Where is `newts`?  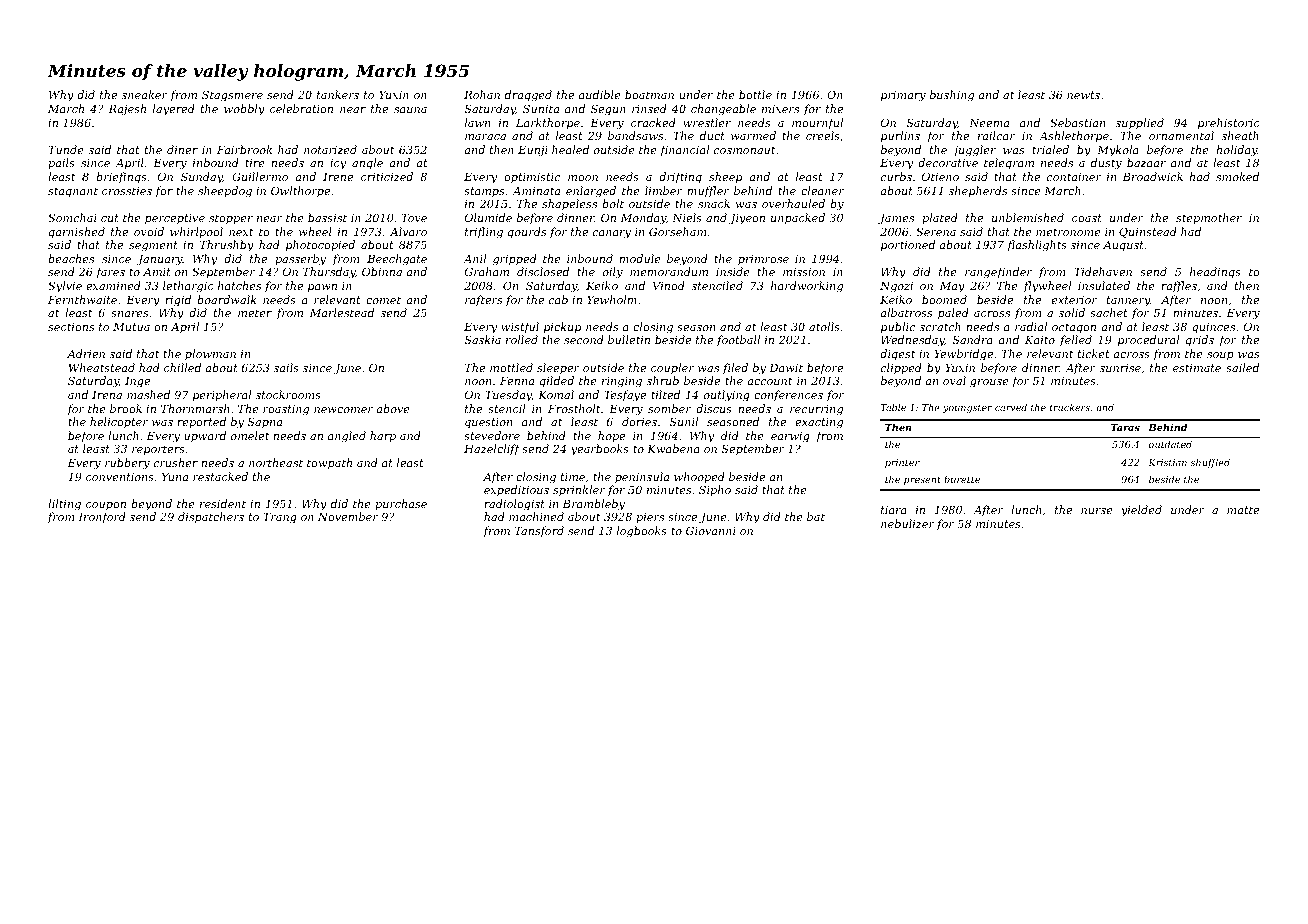
newts is located at coordinates (1083, 95).
